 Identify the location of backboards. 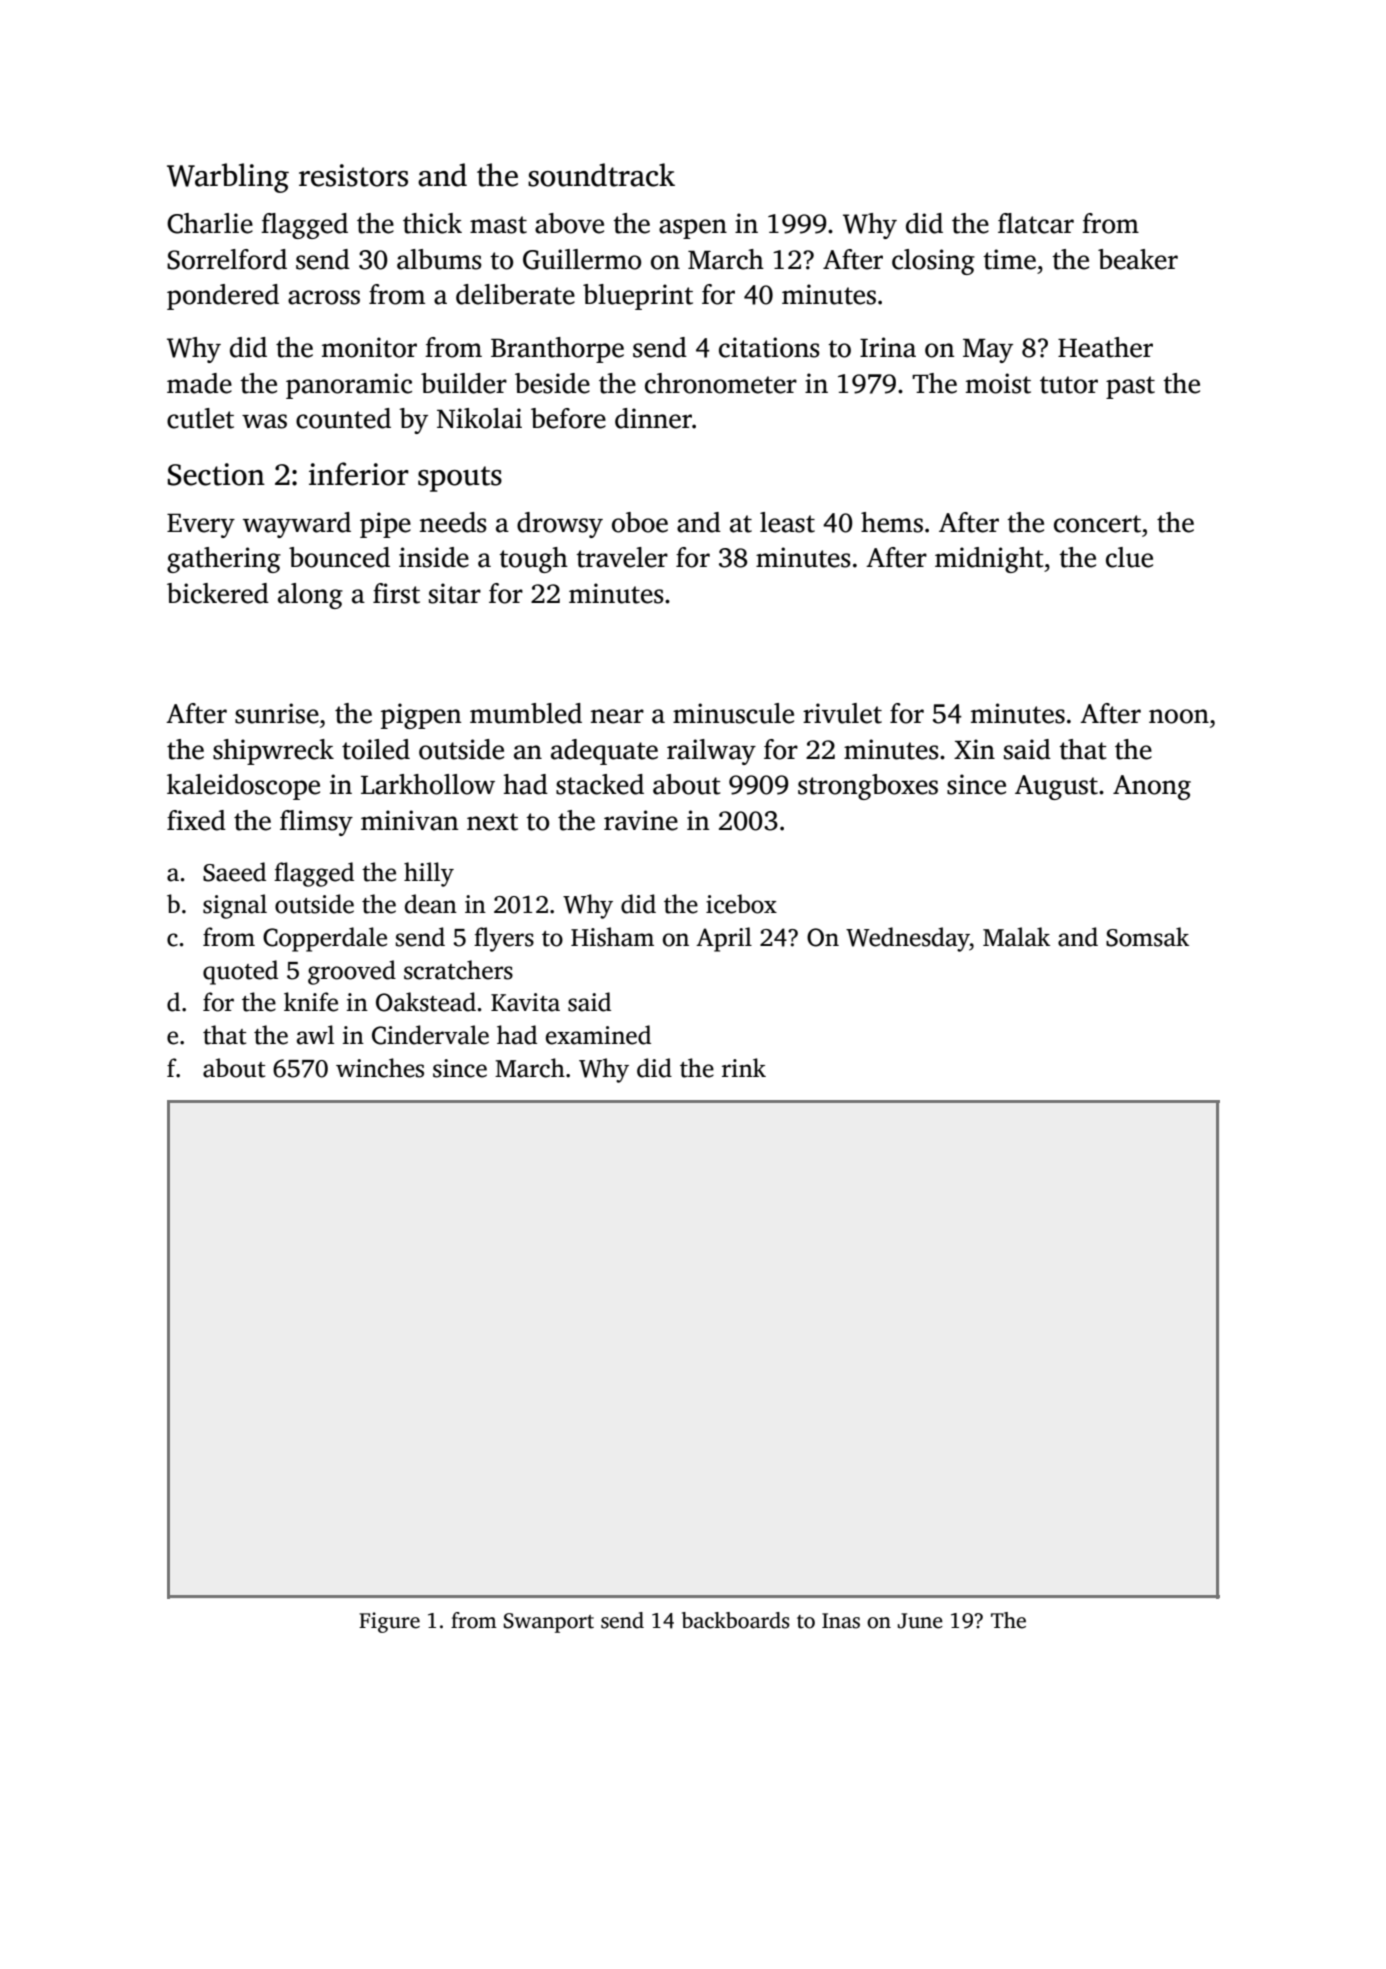
(736, 1620).
